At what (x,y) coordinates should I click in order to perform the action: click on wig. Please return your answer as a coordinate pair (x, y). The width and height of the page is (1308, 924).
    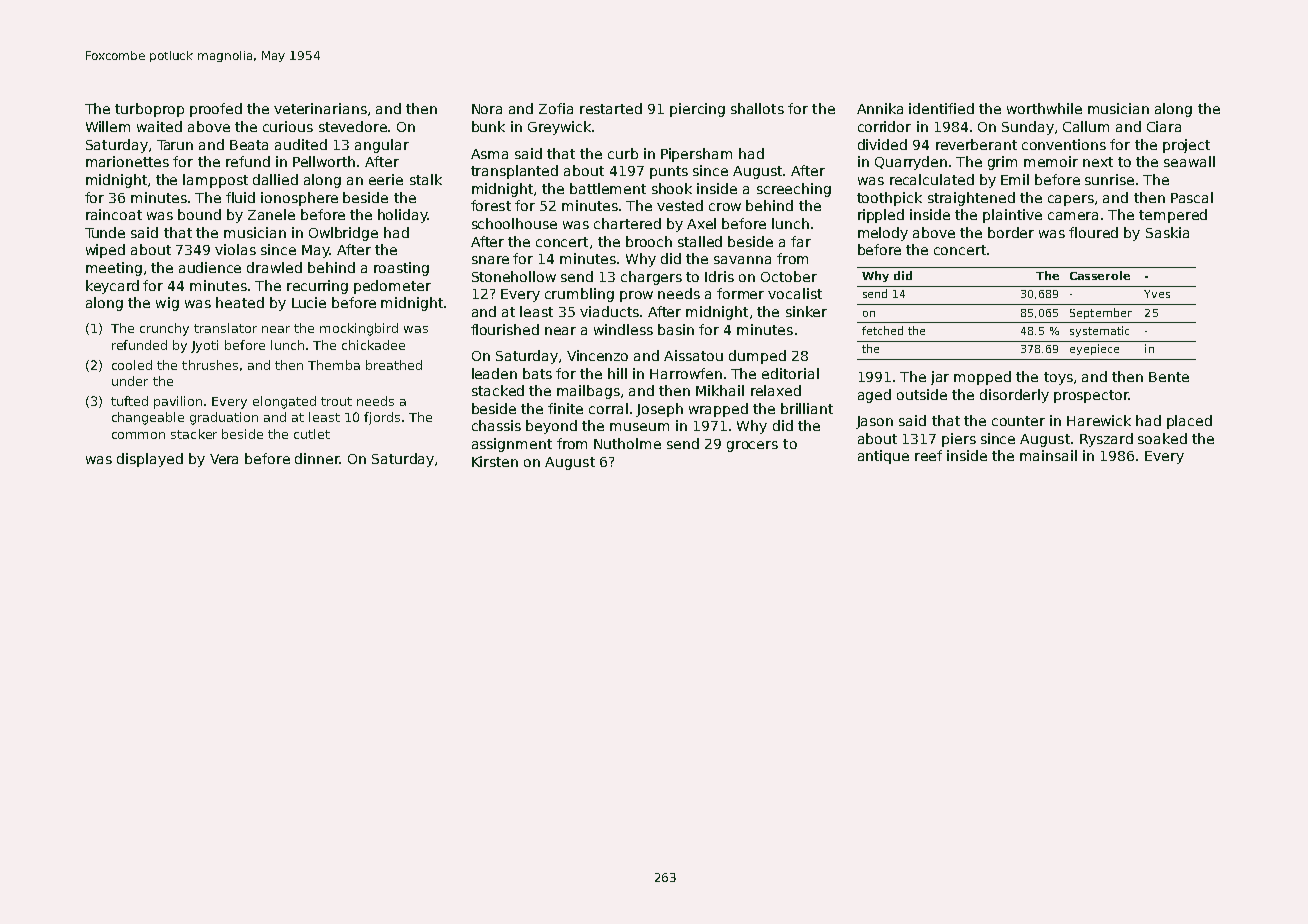
    Looking at the image, I should click on (167, 304).
